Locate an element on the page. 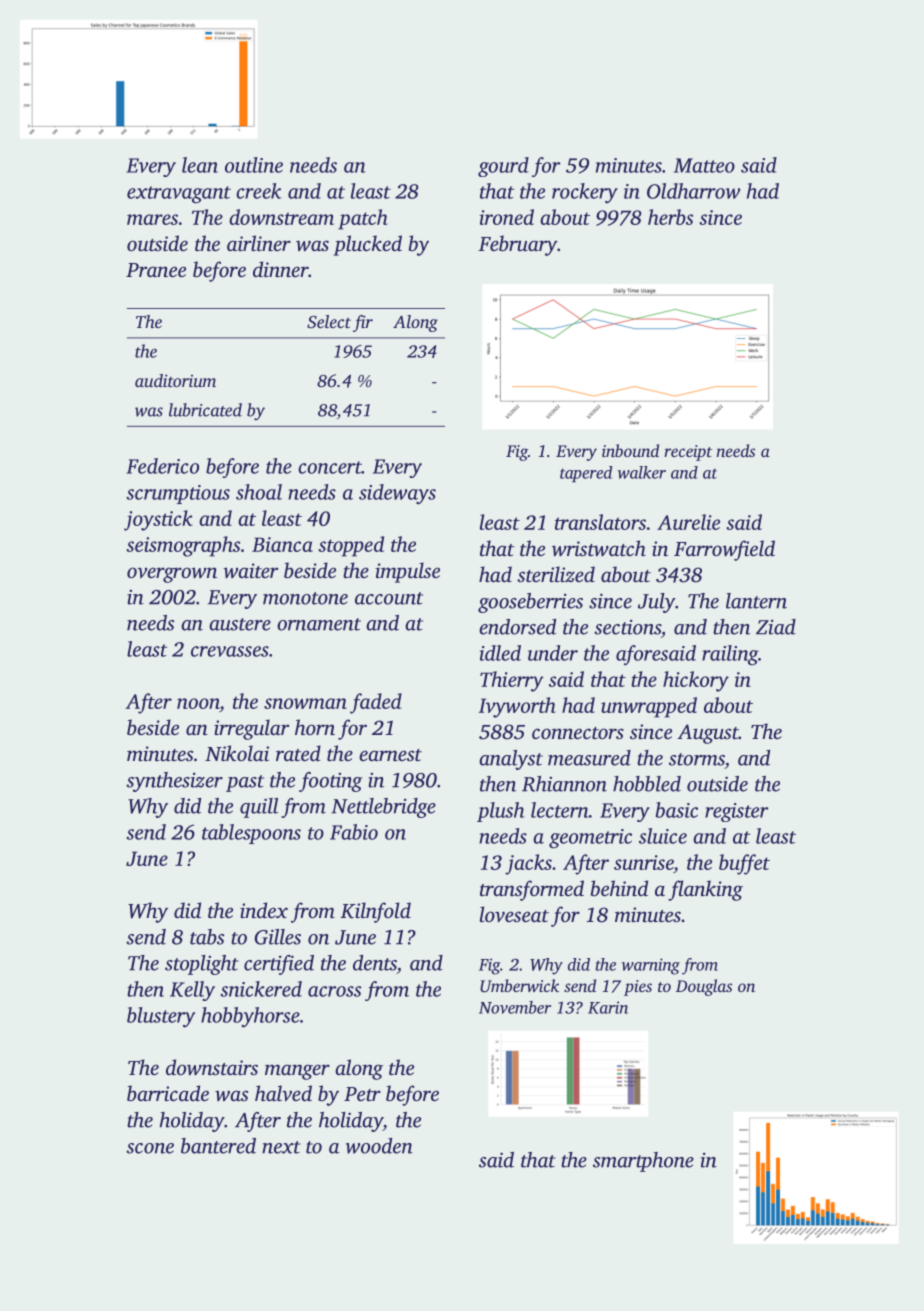  Douglas is located at coordinates (704, 987).
